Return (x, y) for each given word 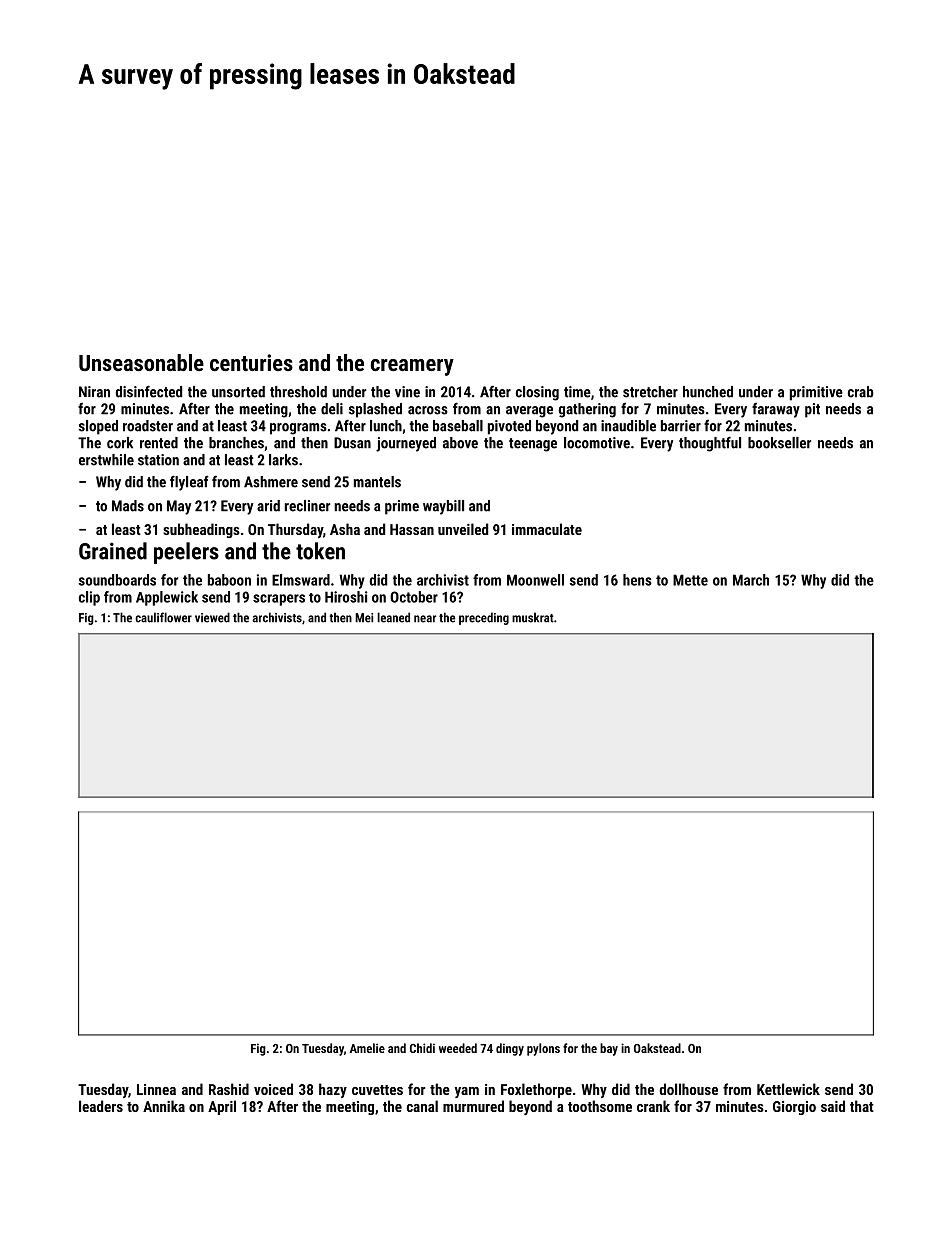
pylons (543, 1049)
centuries (251, 362)
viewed (212, 617)
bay (609, 1049)
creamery (412, 367)
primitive (816, 393)
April (222, 1107)
